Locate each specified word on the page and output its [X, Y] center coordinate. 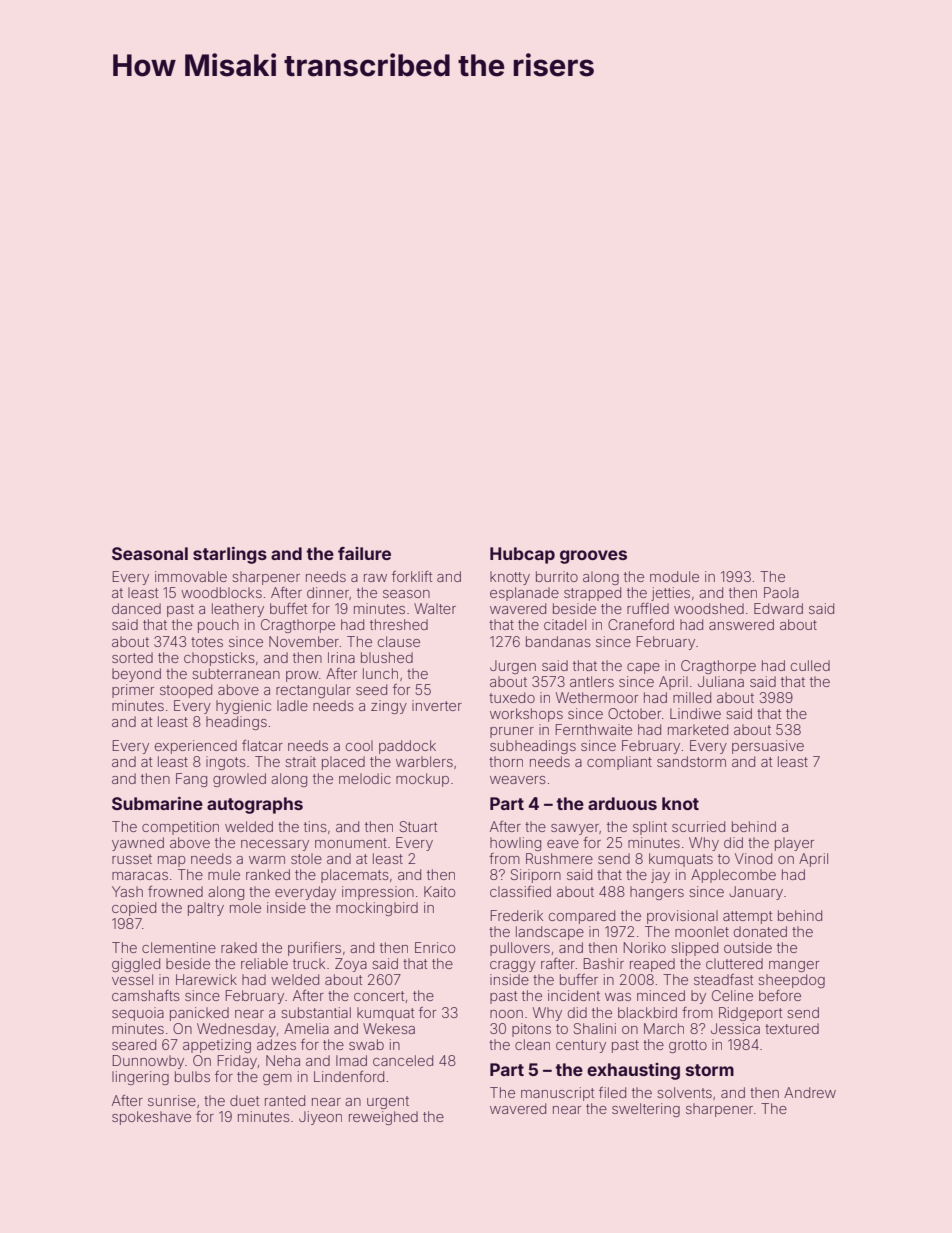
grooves [593, 557]
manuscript [557, 1094]
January [756, 893]
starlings [230, 555]
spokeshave [151, 1118]
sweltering [646, 1110]
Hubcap [522, 555]
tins [315, 826]
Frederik [517, 915]
